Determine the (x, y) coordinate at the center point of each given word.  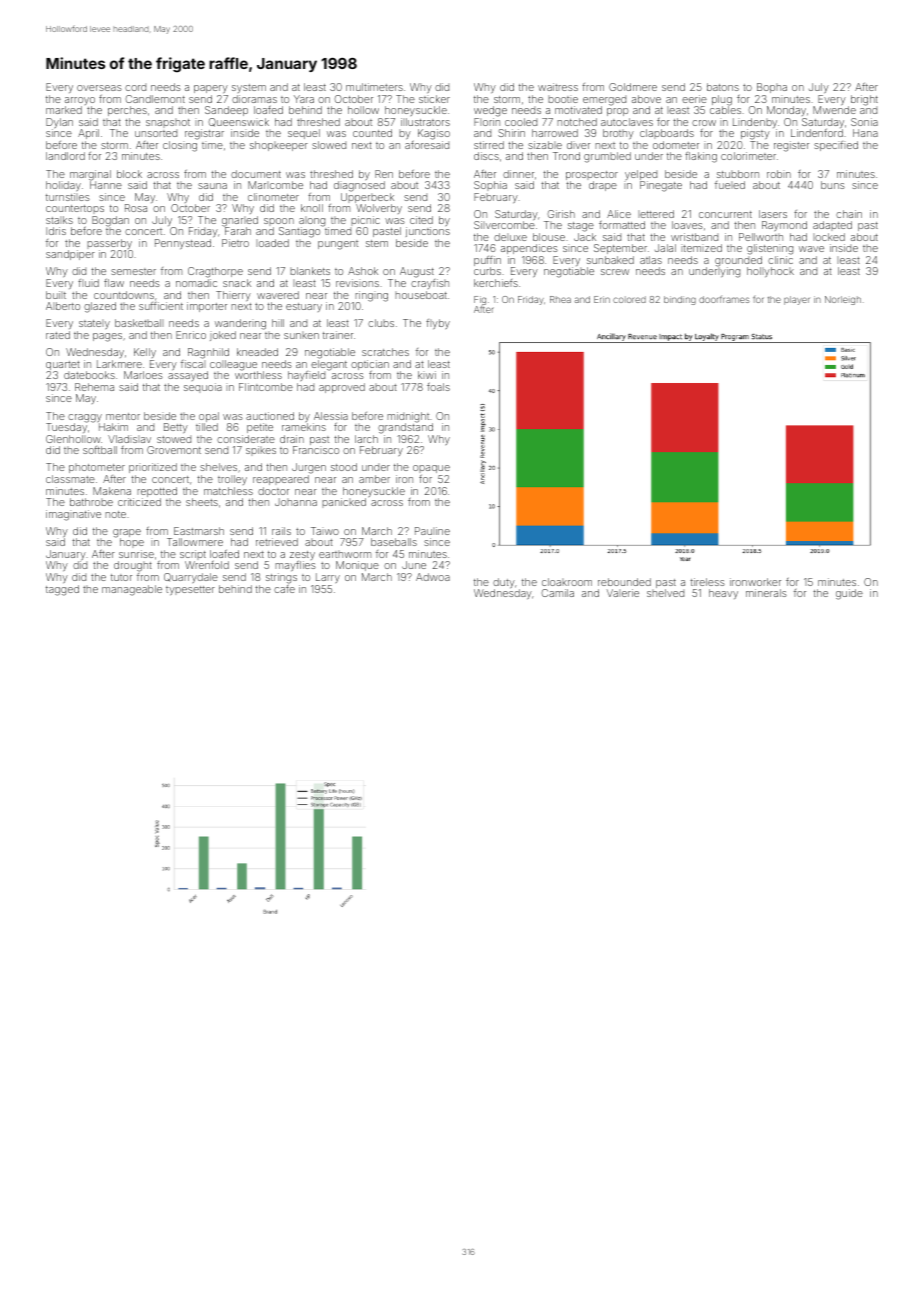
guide (849, 594)
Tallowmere (195, 542)
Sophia (490, 186)
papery (211, 89)
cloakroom (567, 582)
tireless (707, 582)
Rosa (136, 208)
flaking (701, 157)
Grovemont (174, 450)
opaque (431, 469)
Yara (304, 99)
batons (723, 87)
